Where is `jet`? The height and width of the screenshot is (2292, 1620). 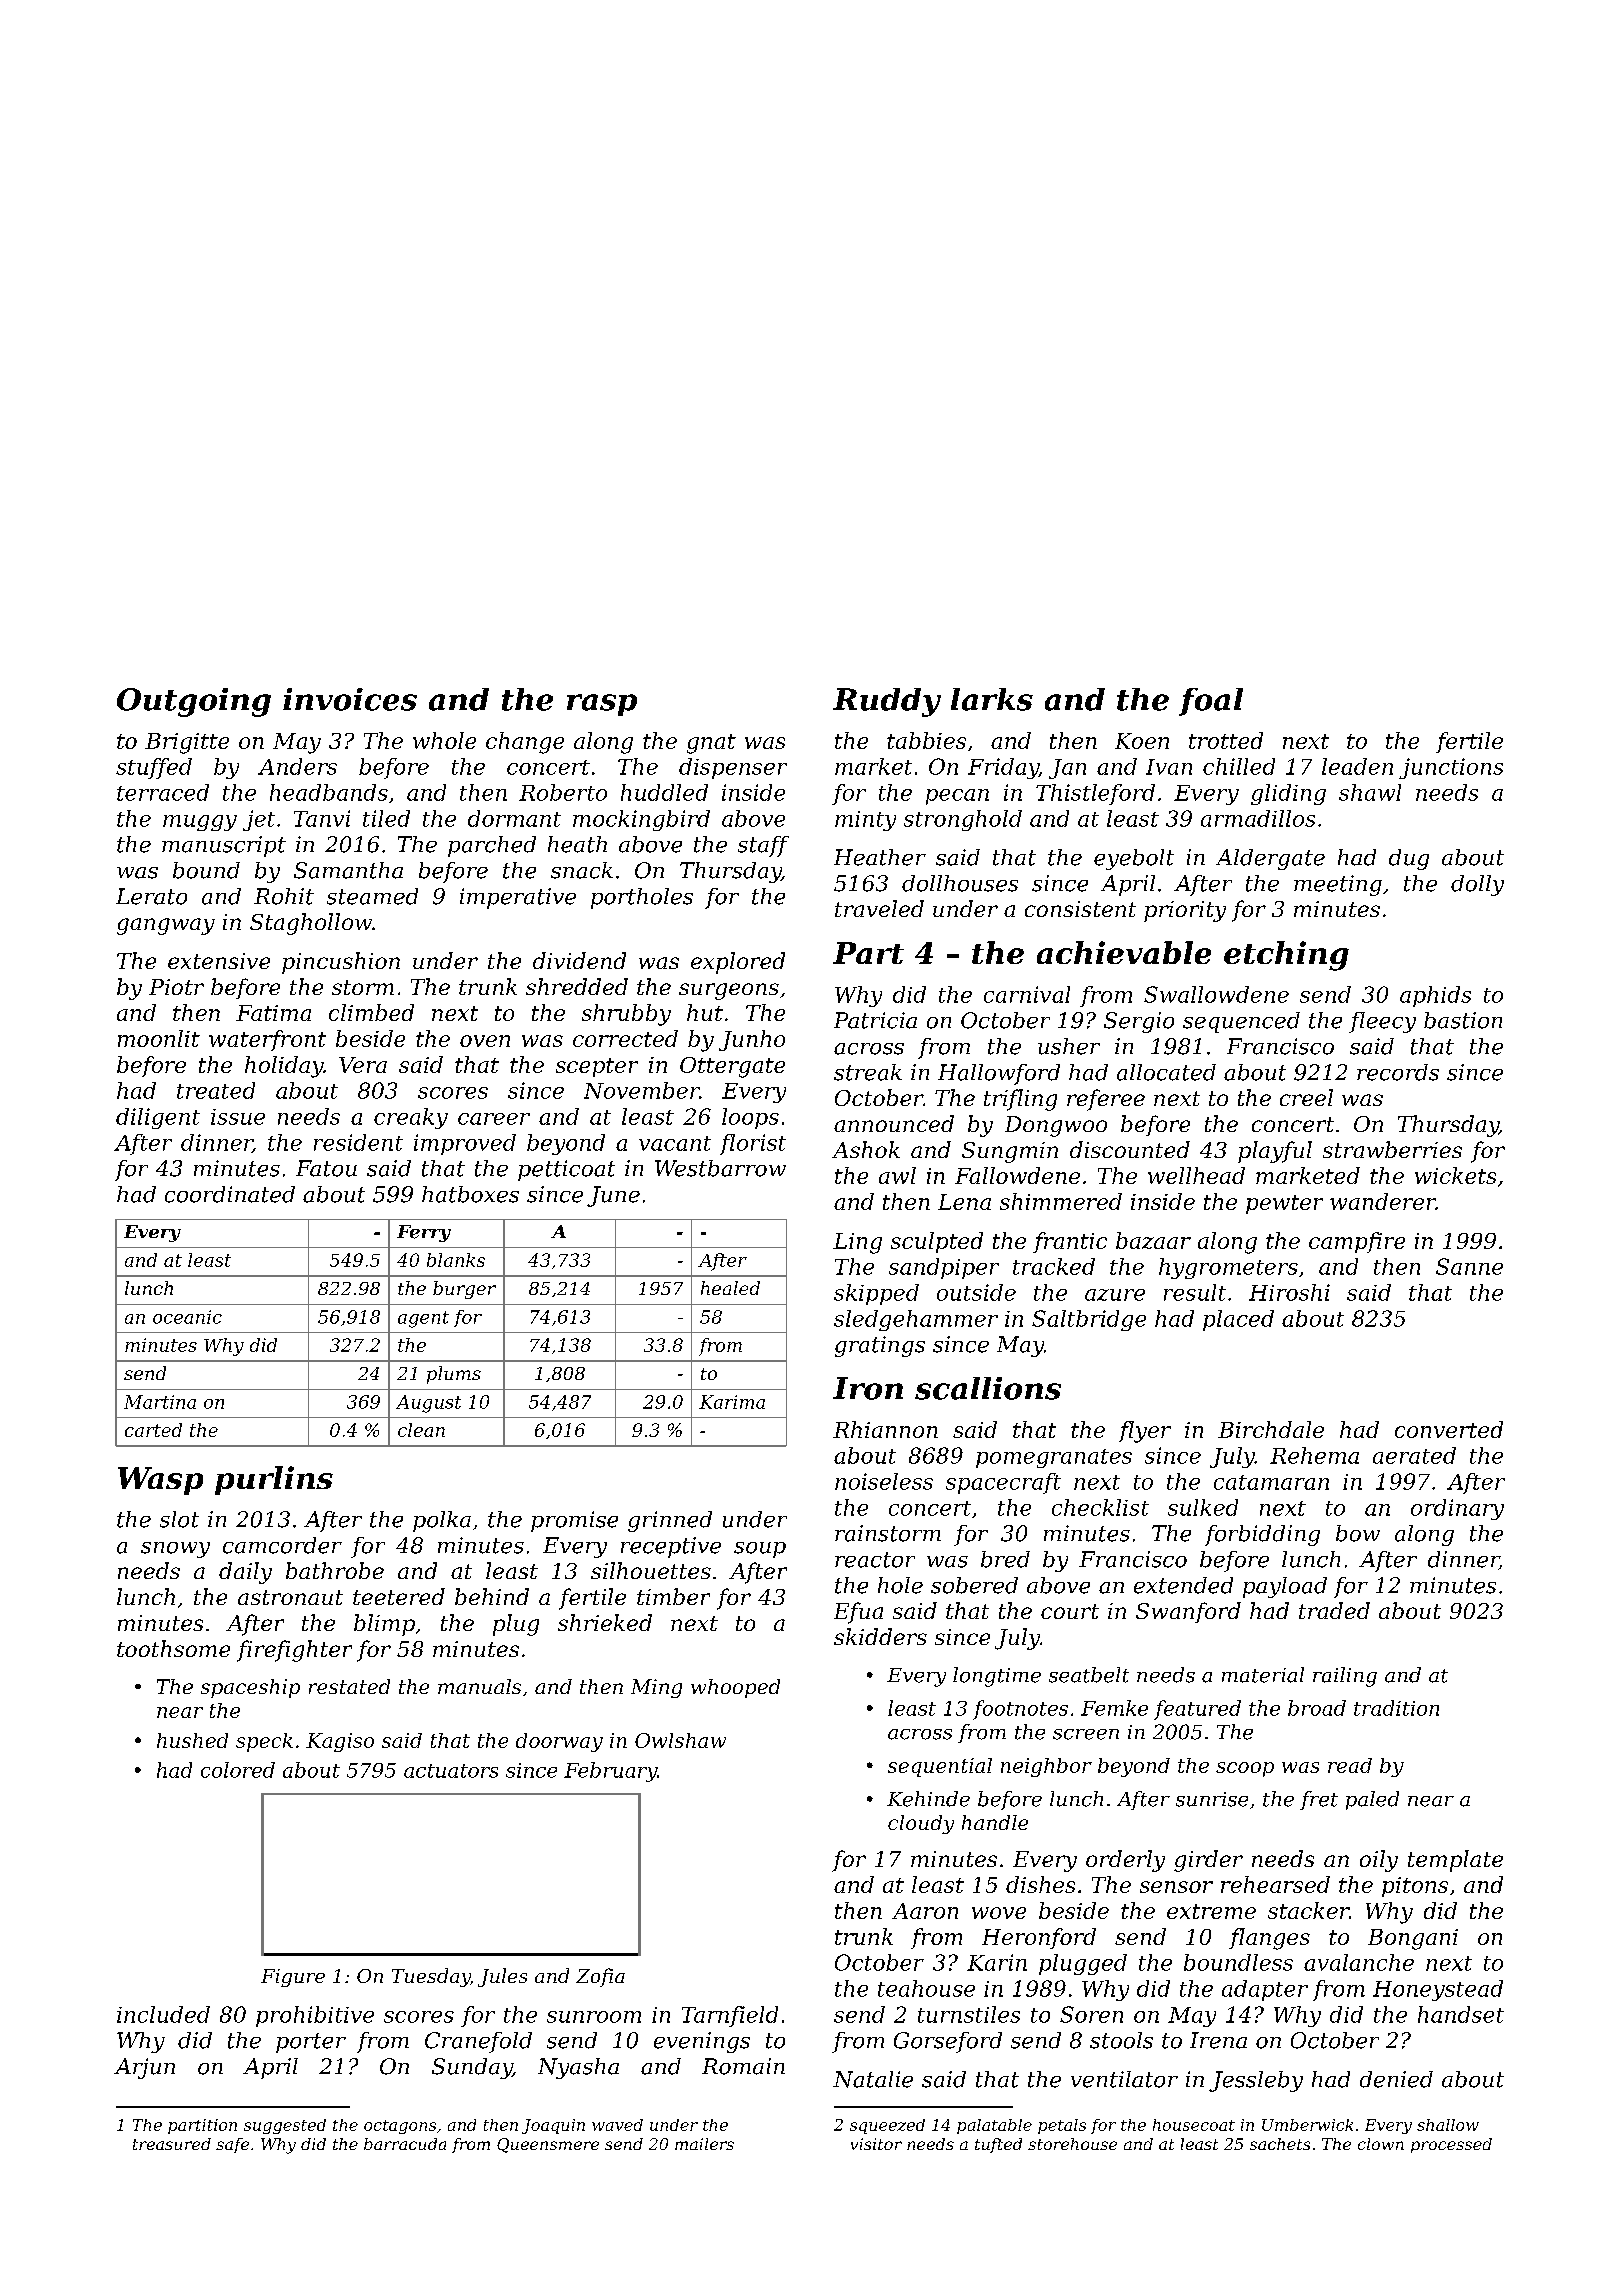 jet is located at coordinates (259, 820).
